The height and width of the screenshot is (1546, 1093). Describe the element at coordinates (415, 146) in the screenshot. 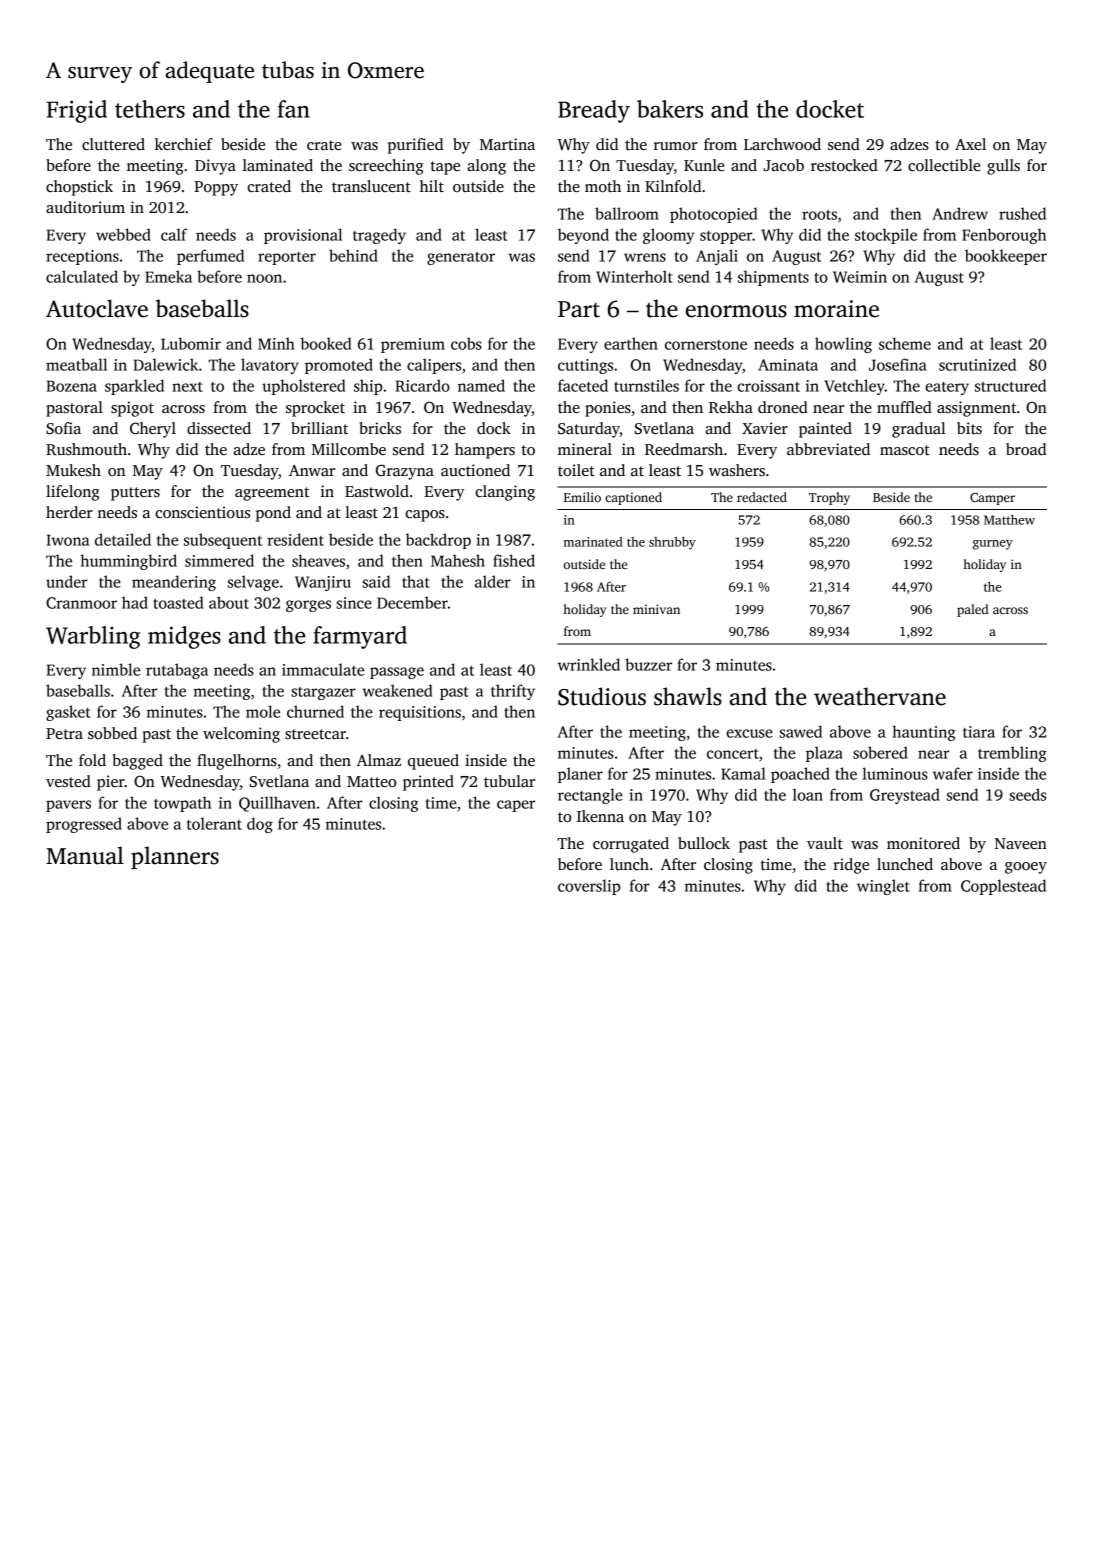

I see `purified` at that location.
